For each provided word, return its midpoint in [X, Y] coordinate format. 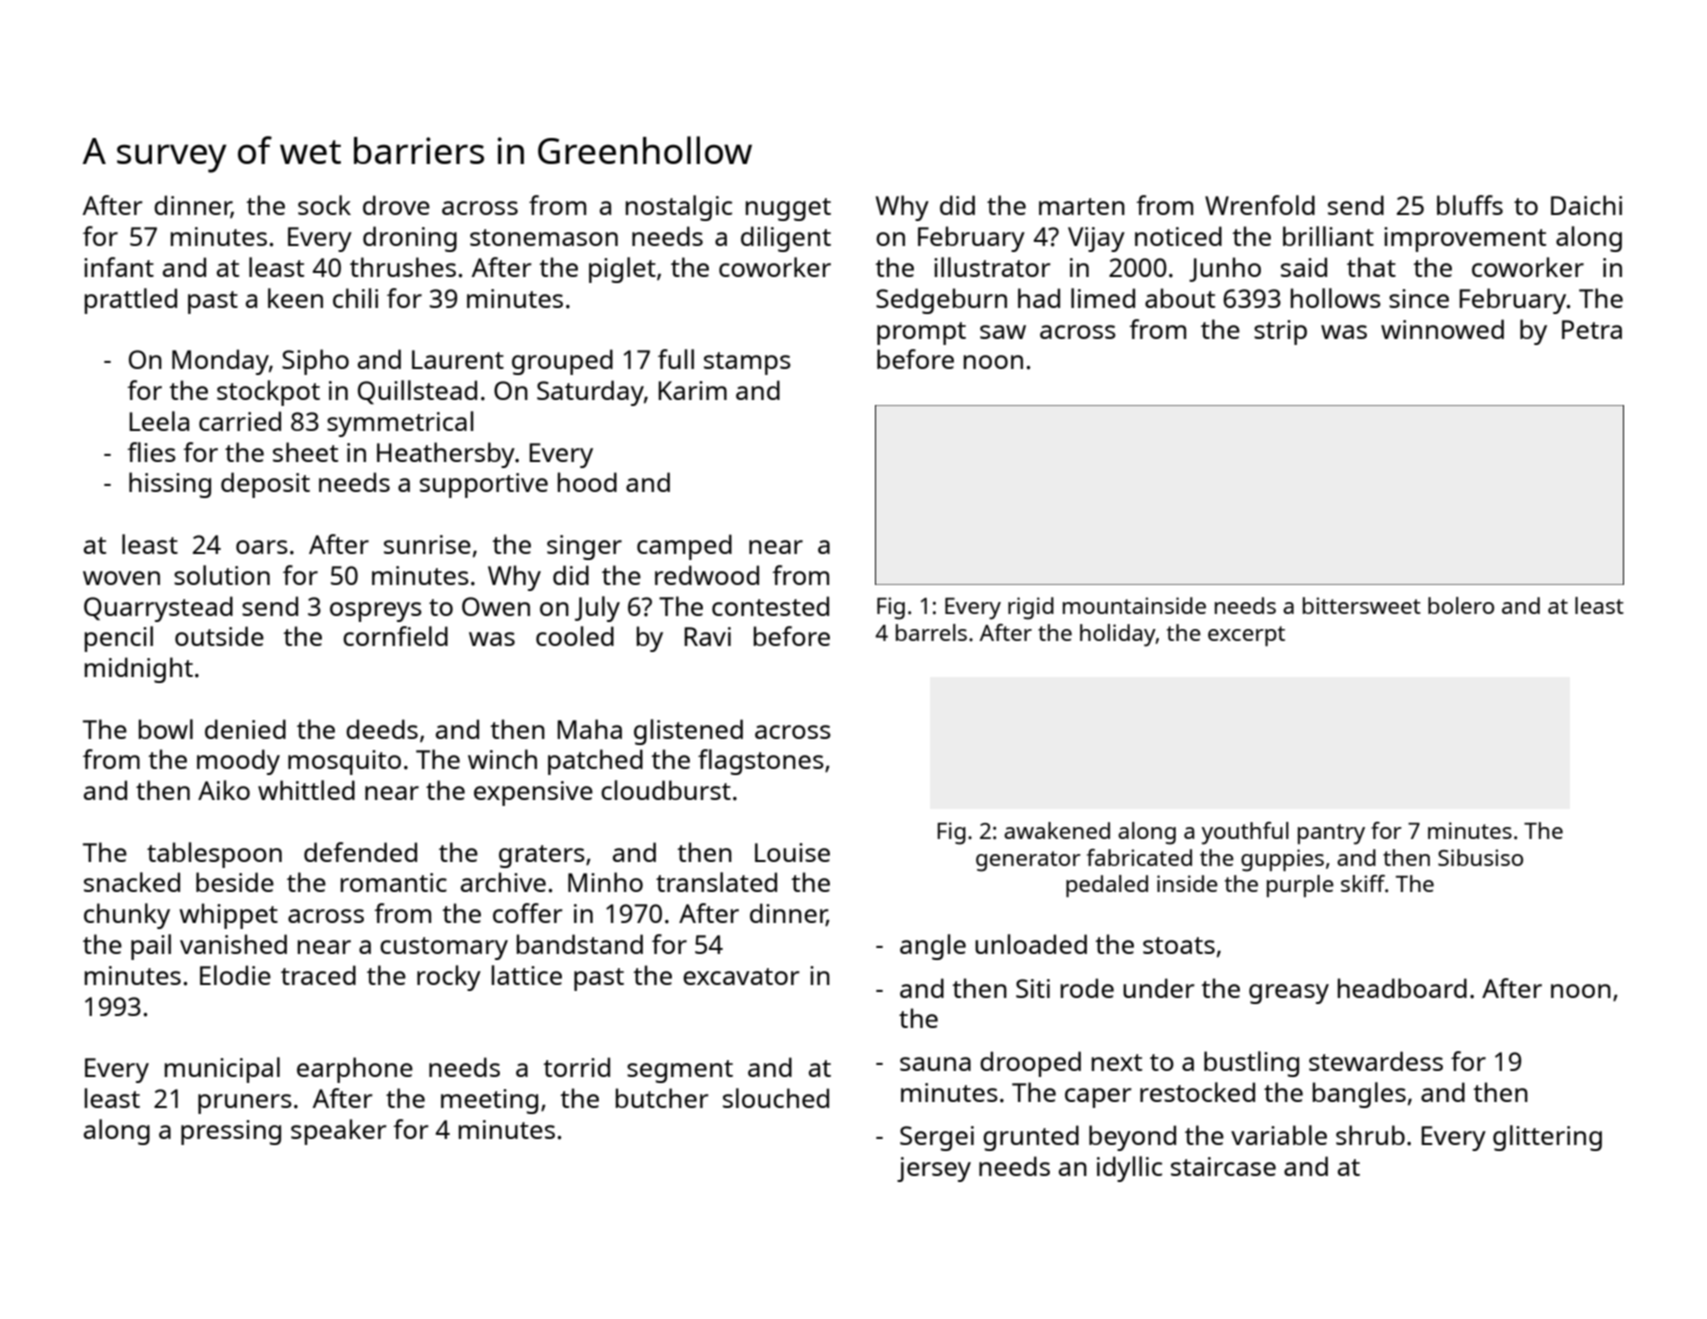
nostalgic [679, 208]
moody [238, 762]
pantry [1331, 834]
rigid [1031, 608]
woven [121, 578]
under [1158, 988]
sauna [935, 1064]
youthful [1245, 833]
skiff [1363, 883]
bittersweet [1362, 605]
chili [355, 298]
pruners [245, 1104]
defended [360, 852]
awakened [1057, 830]
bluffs [1470, 205]
